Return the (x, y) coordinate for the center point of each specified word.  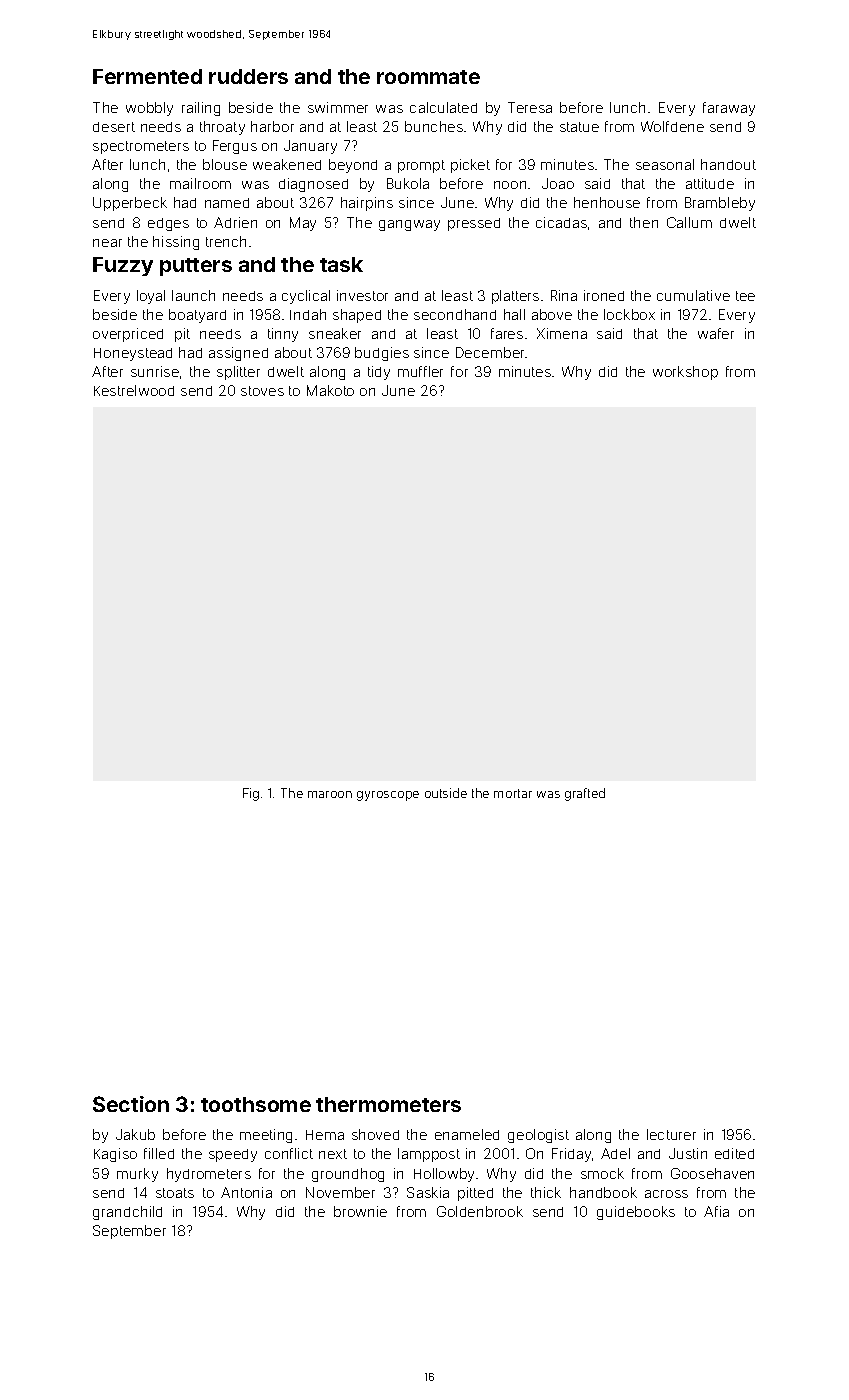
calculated (443, 107)
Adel (615, 1153)
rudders (248, 76)
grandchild (127, 1213)
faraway (729, 109)
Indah (308, 314)
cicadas (561, 222)
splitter (238, 373)
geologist (538, 1136)
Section (131, 1104)
